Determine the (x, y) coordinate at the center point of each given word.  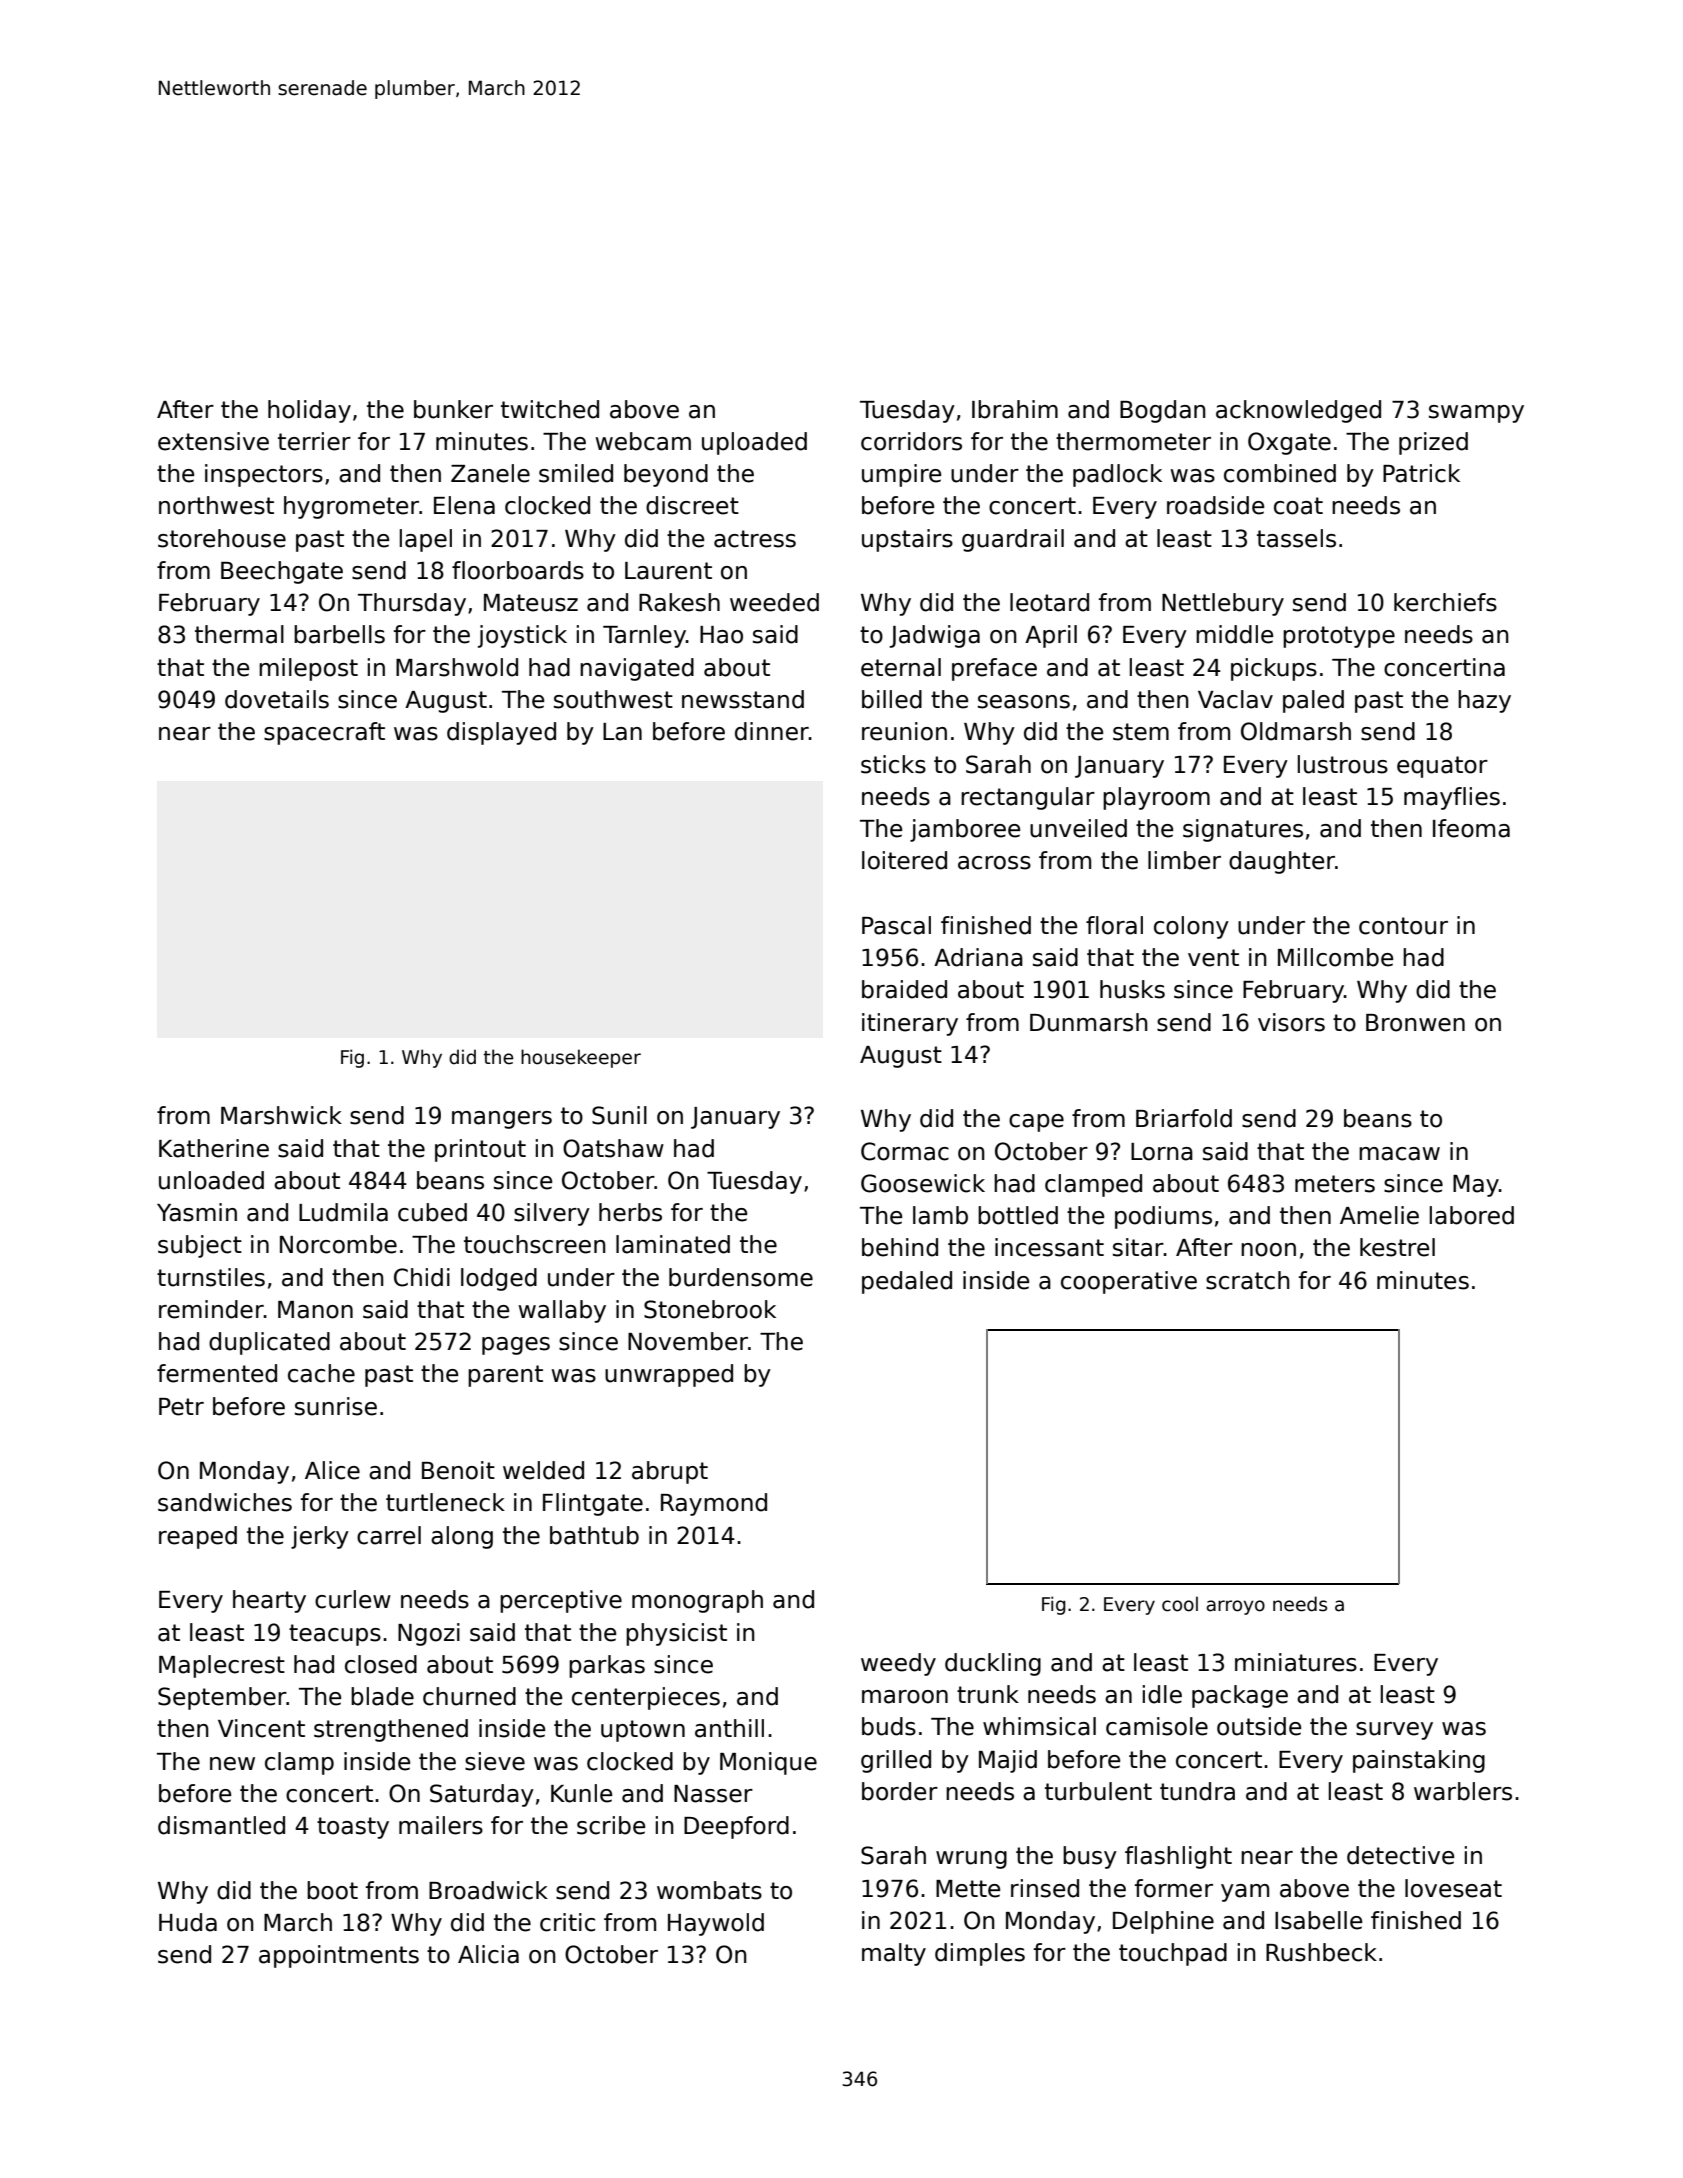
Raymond (714, 1504)
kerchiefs (1445, 602)
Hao (721, 635)
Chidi (422, 1277)
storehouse (222, 538)
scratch (1248, 1280)
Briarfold (1184, 1118)
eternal (901, 667)
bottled (1018, 1215)
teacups (335, 1635)
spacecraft (324, 733)
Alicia (488, 1954)
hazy (1484, 701)
